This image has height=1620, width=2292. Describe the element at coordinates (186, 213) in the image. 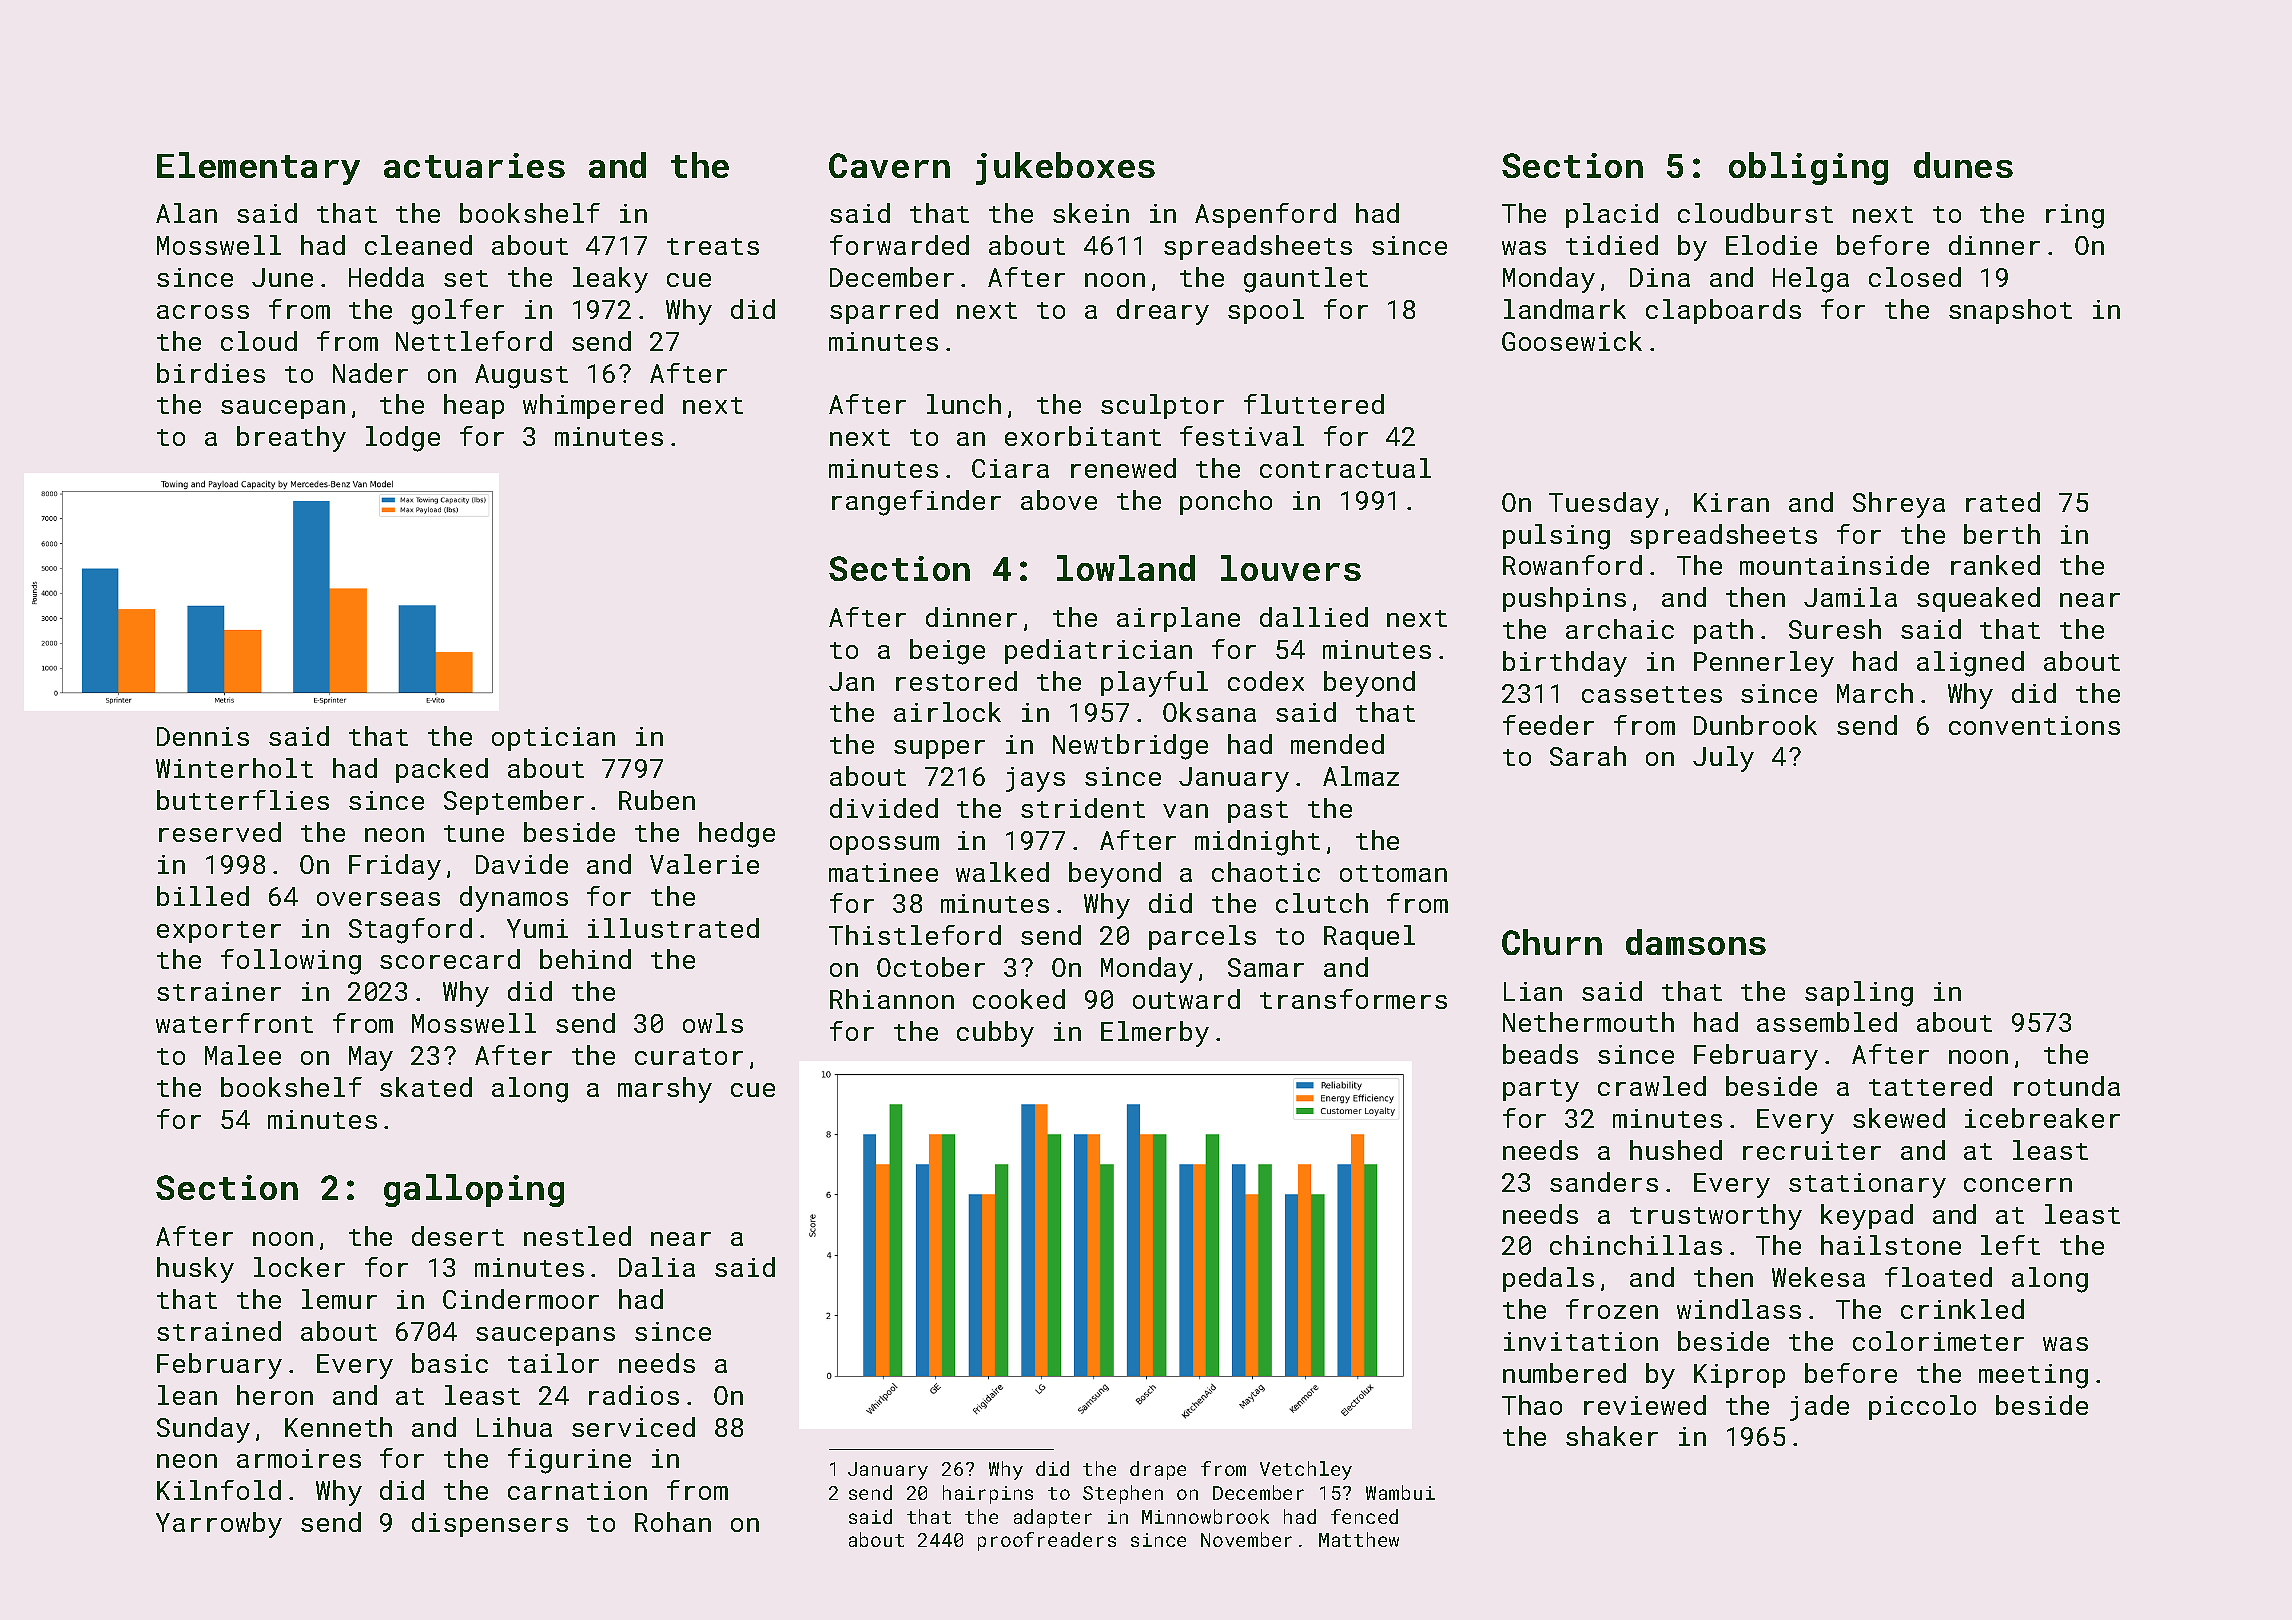

I see `Alan` at that location.
